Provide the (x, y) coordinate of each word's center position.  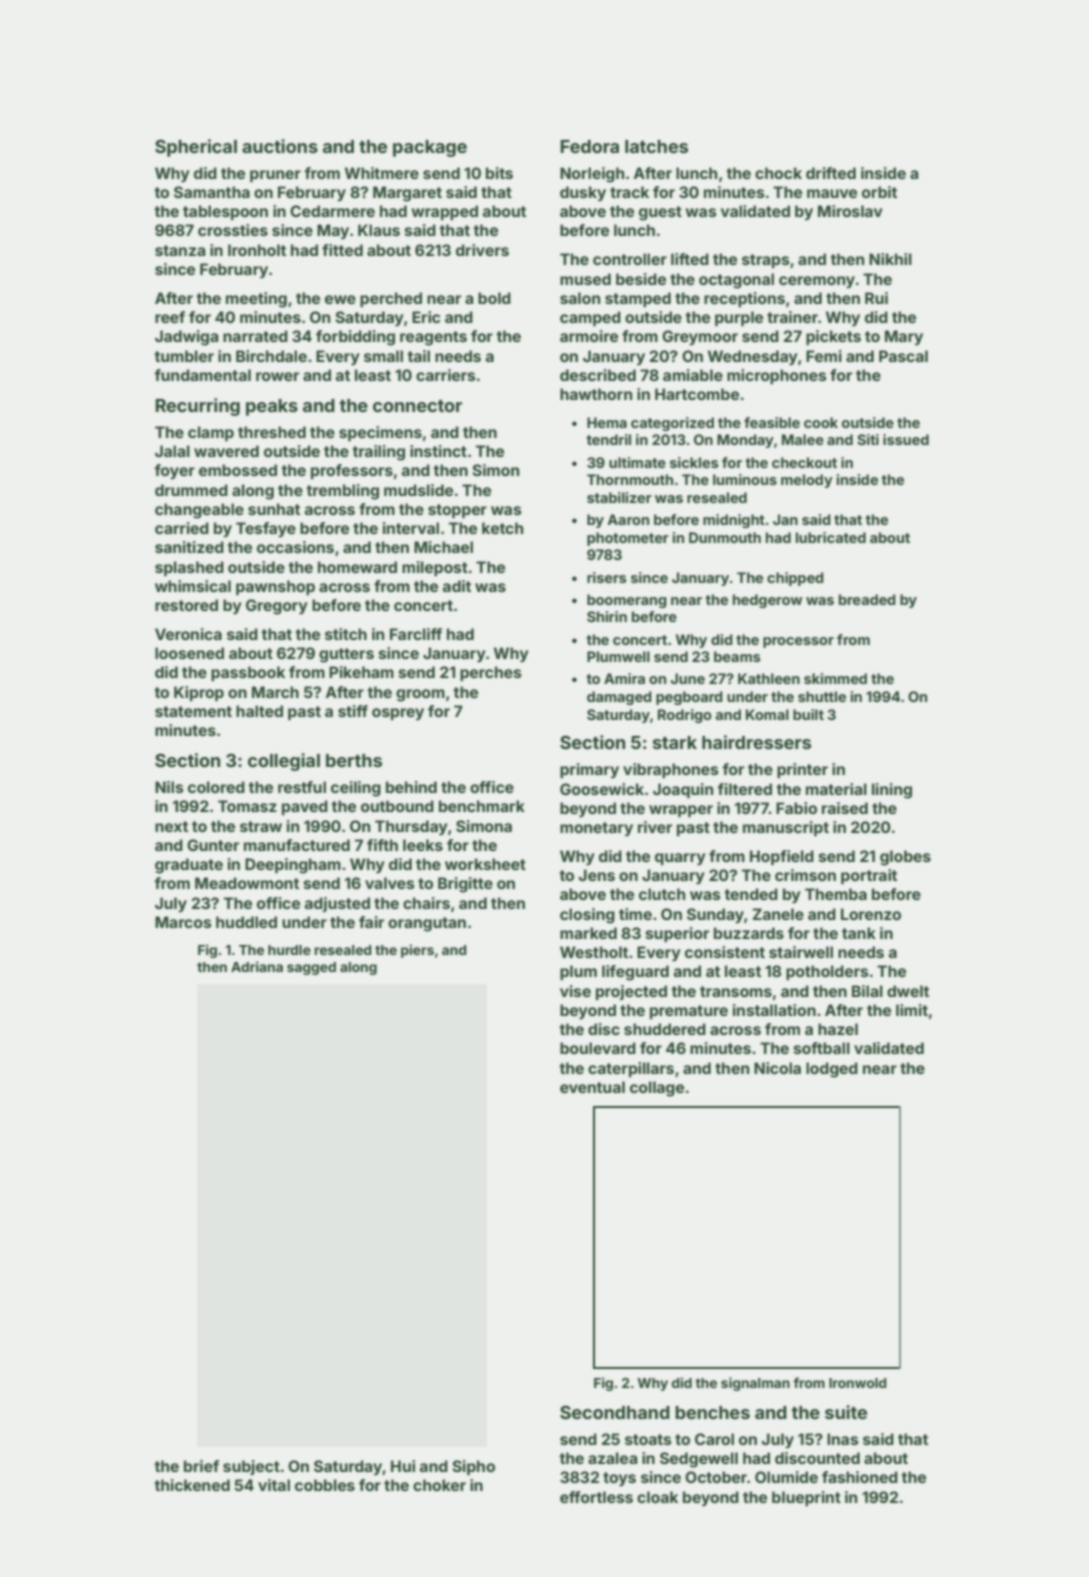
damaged (619, 698)
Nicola (777, 1068)
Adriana (257, 966)
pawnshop (275, 587)
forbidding (355, 338)
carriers (446, 375)
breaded (867, 599)
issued (906, 439)
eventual (592, 1087)
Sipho (473, 1467)
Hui (403, 1466)
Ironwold (858, 1383)
